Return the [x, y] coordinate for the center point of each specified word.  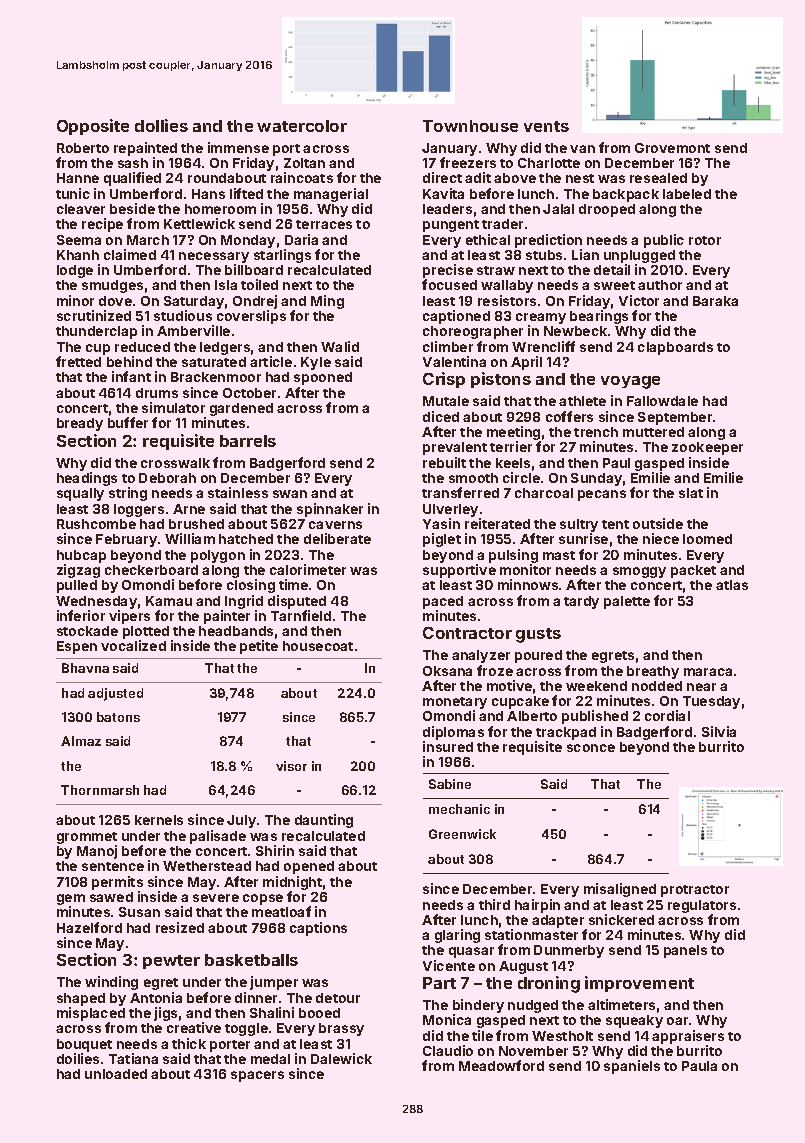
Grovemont [672, 148]
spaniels [632, 1067]
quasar [471, 952]
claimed [130, 254]
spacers [257, 1076]
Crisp [444, 380]
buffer [128, 422]
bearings [599, 317]
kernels [159, 820]
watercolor [302, 126]
